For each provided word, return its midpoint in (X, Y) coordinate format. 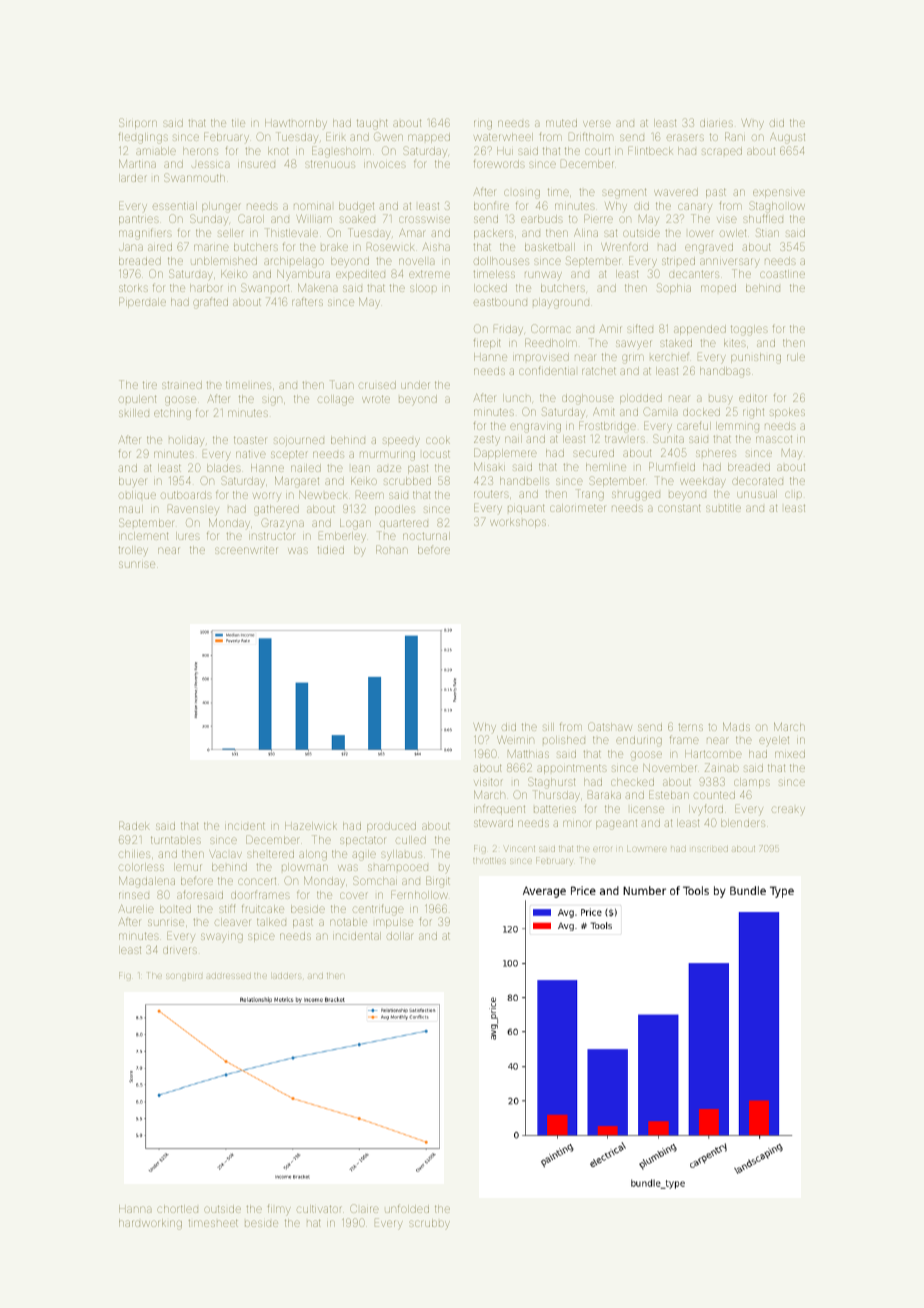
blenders (743, 823)
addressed (229, 976)
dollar (400, 936)
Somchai (375, 880)
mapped (429, 138)
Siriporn (138, 123)
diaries (716, 123)
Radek (134, 825)
